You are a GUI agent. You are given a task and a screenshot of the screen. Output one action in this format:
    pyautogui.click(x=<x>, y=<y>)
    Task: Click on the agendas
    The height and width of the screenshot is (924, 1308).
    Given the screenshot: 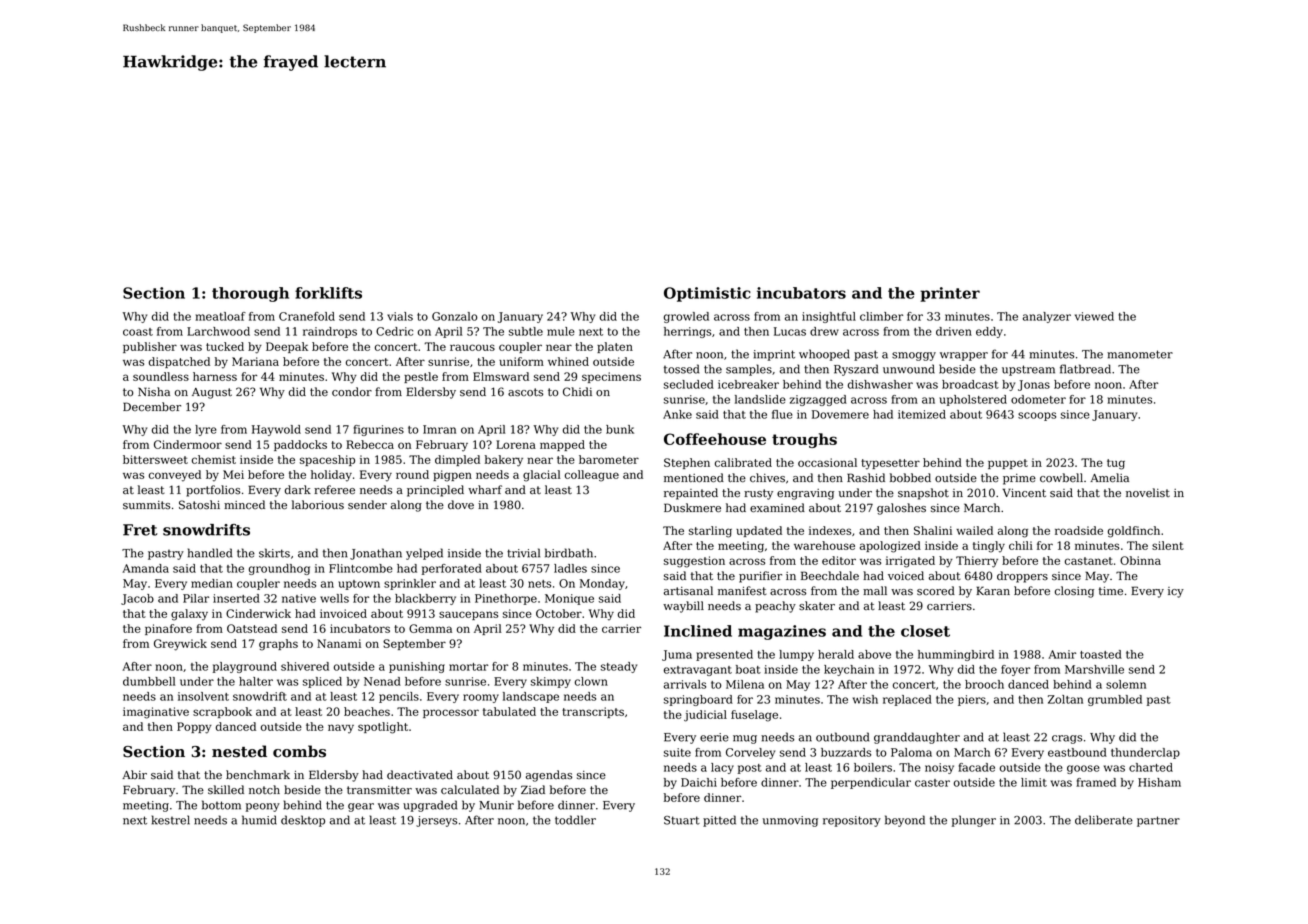 What is the action you would take?
    pyautogui.click(x=549, y=776)
